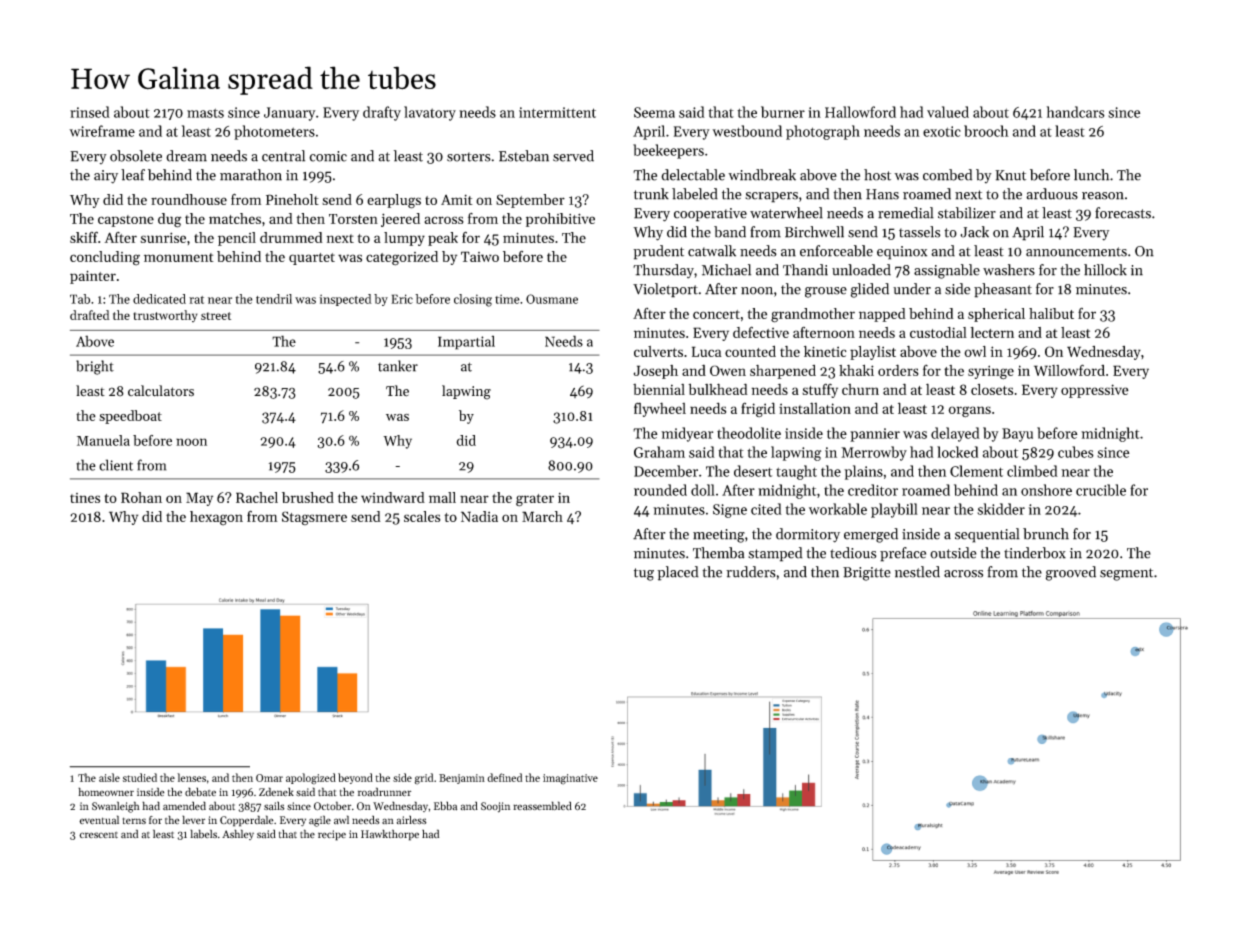 This screenshot has height=952, width=1233. What do you see at coordinates (1076, 112) in the screenshot?
I see `handcars` at bounding box center [1076, 112].
